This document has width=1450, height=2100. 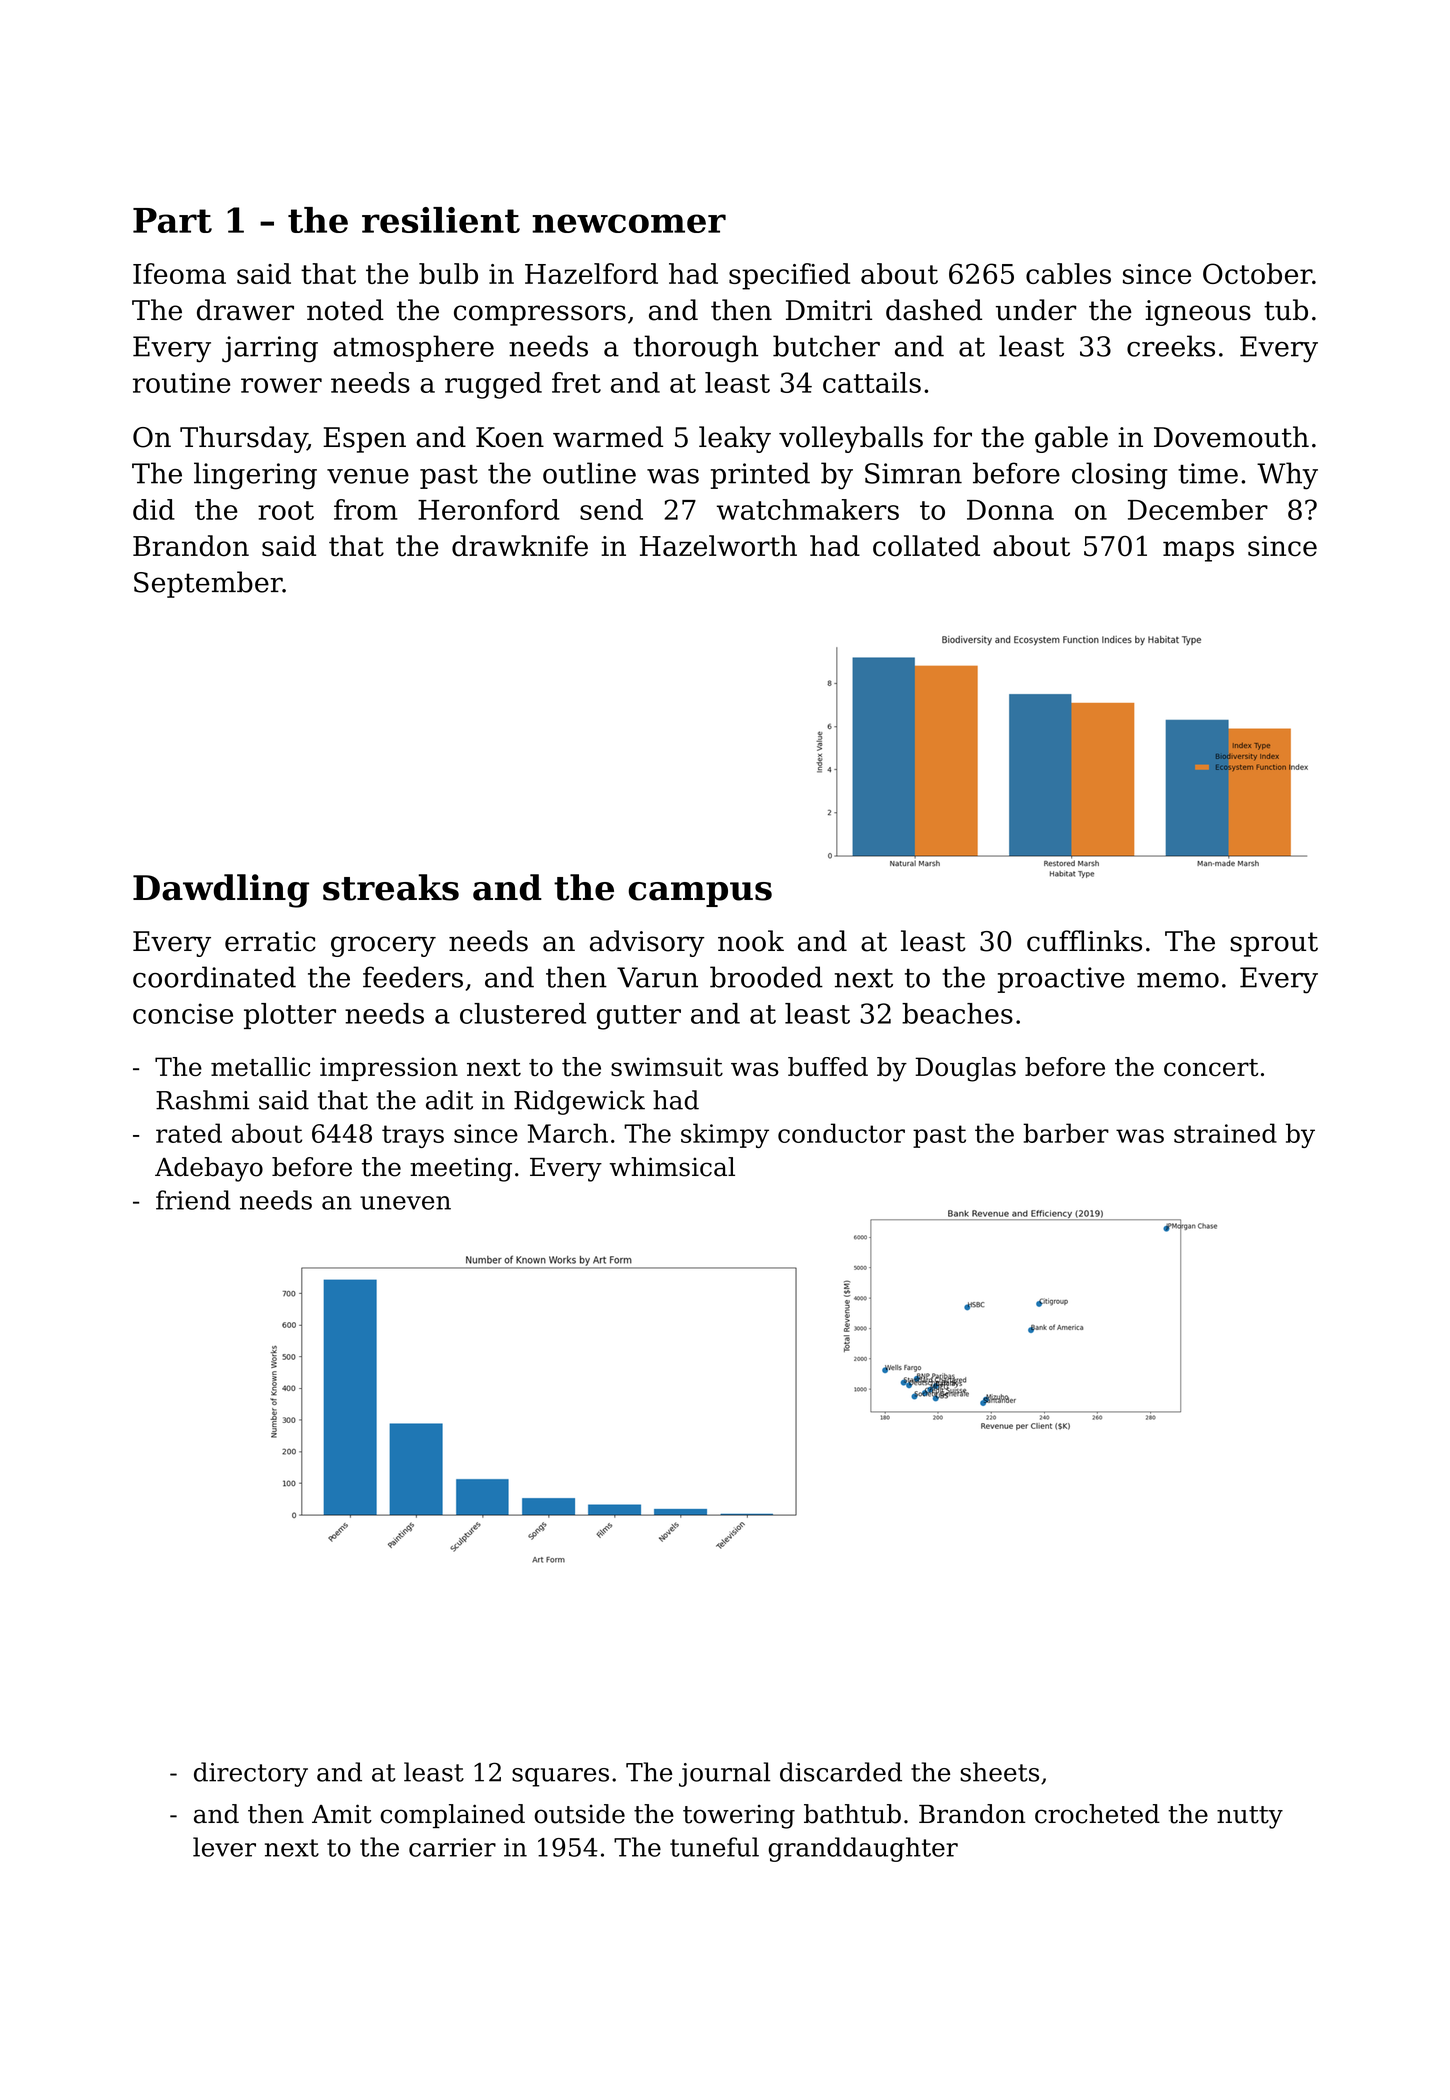 What do you see at coordinates (183, 1013) in the document?
I see `concise` at bounding box center [183, 1013].
